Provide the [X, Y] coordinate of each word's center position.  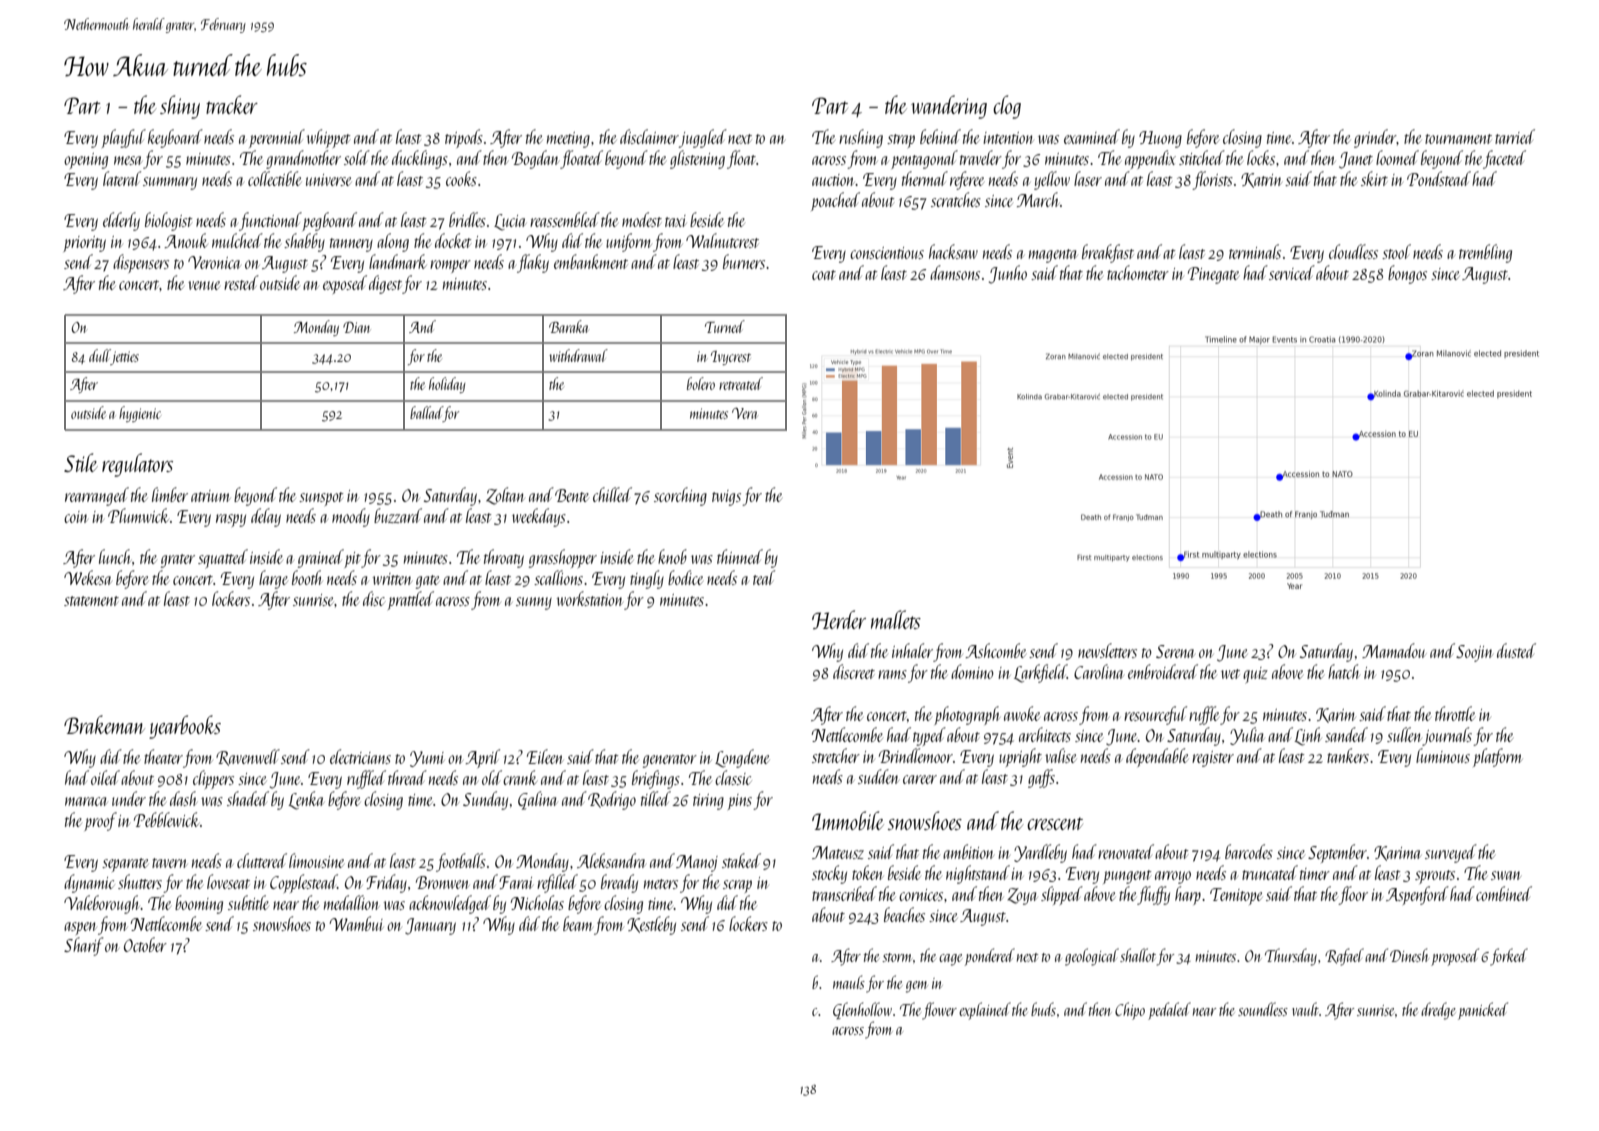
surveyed [1451, 853]
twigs [726, 498]
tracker [232, 104]
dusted [1516, 650]
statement [91, 601]
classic [733, 777]
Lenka [306, 800]
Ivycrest [731, 358]
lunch [115, 556]
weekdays [539, 517]
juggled [703, 138]
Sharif [83, 946]
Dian [356, 327]
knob [672, 556]
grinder [1375, 138]
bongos [1407, 274]
